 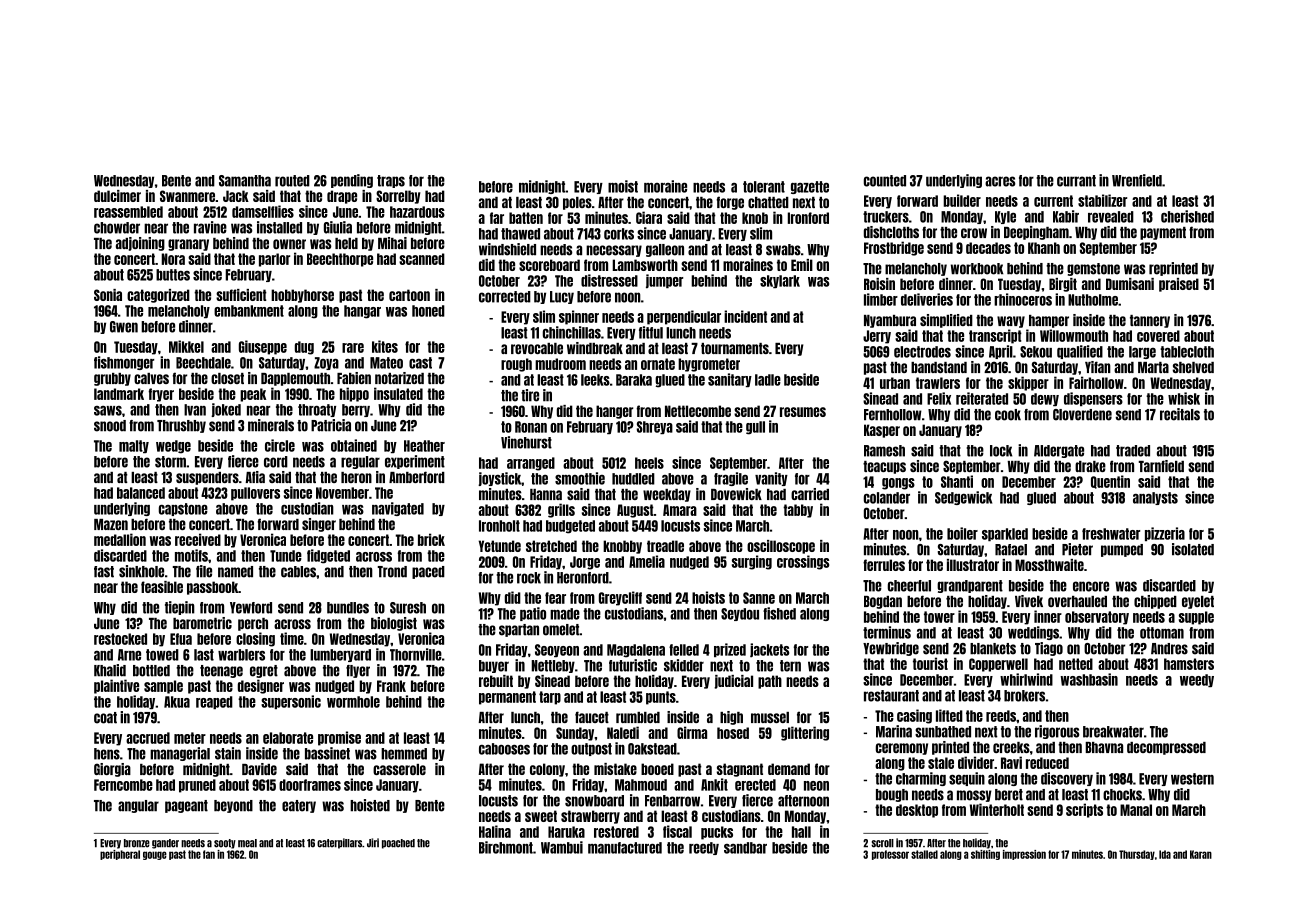 I want to click on Sedgewick, so click(x=963, y=498).
